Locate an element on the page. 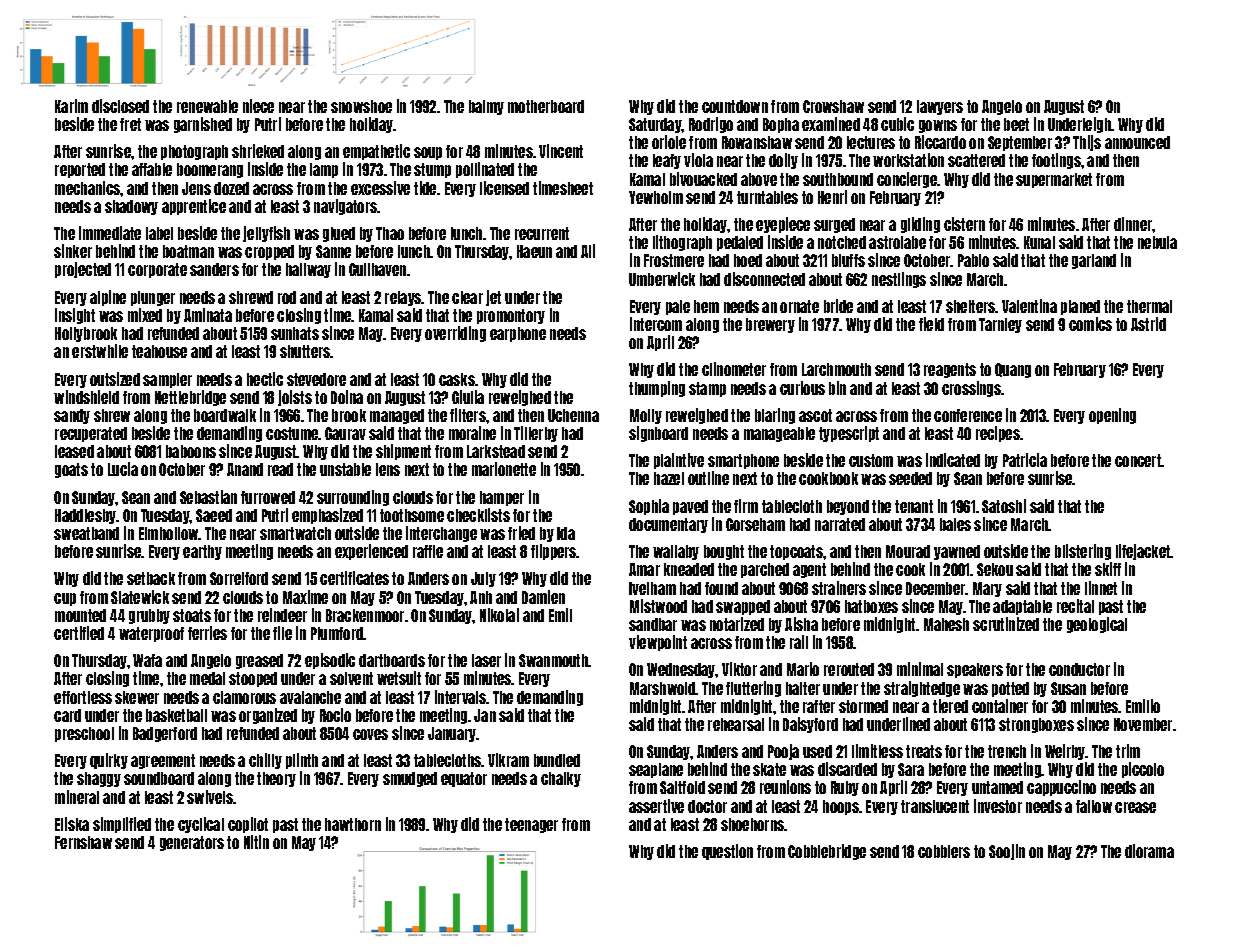  examined is located at coordinates (831, 124).
